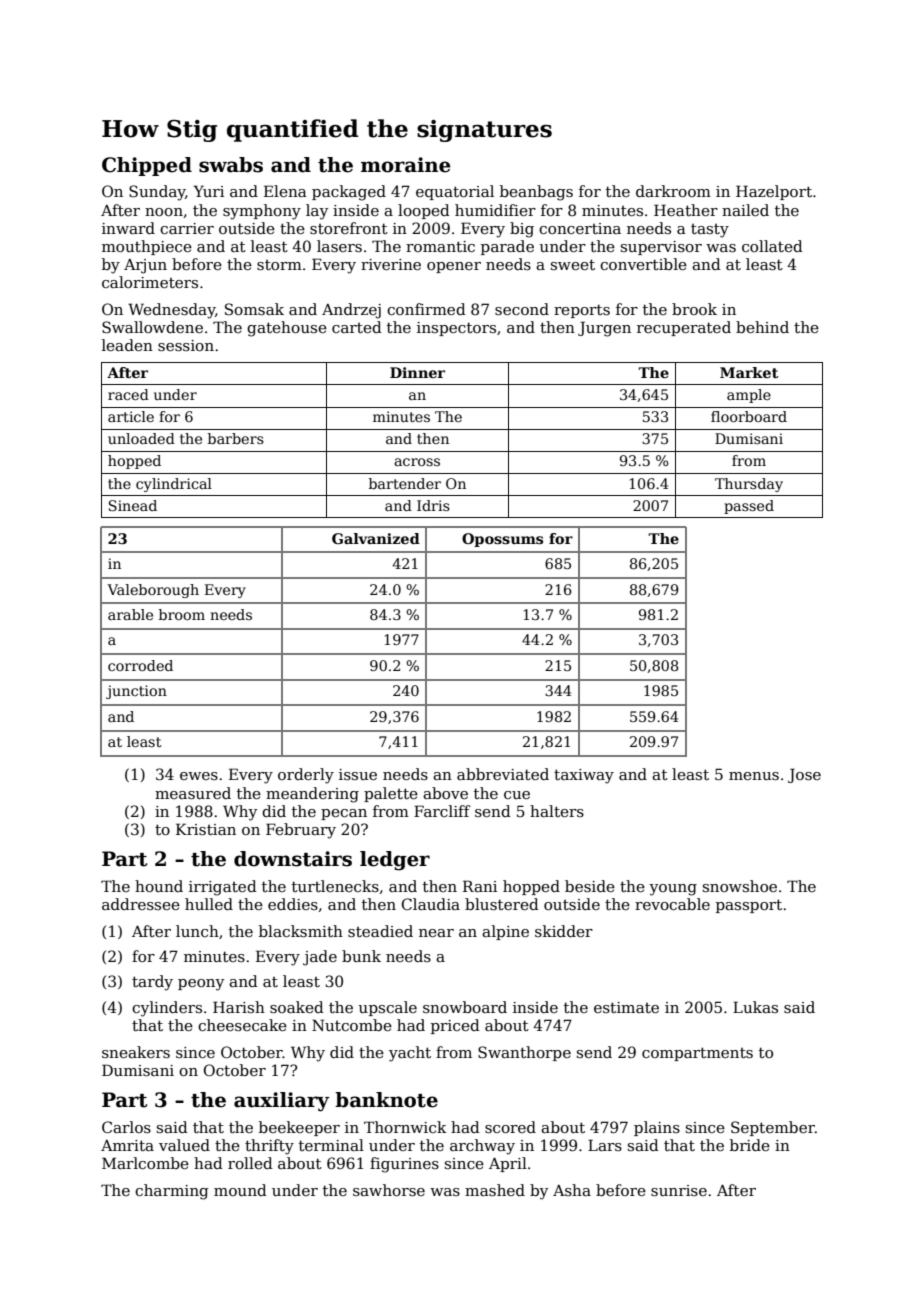  Describe the element at coordinates (582, 311) in the screenshot. I see `reports` at that location.
